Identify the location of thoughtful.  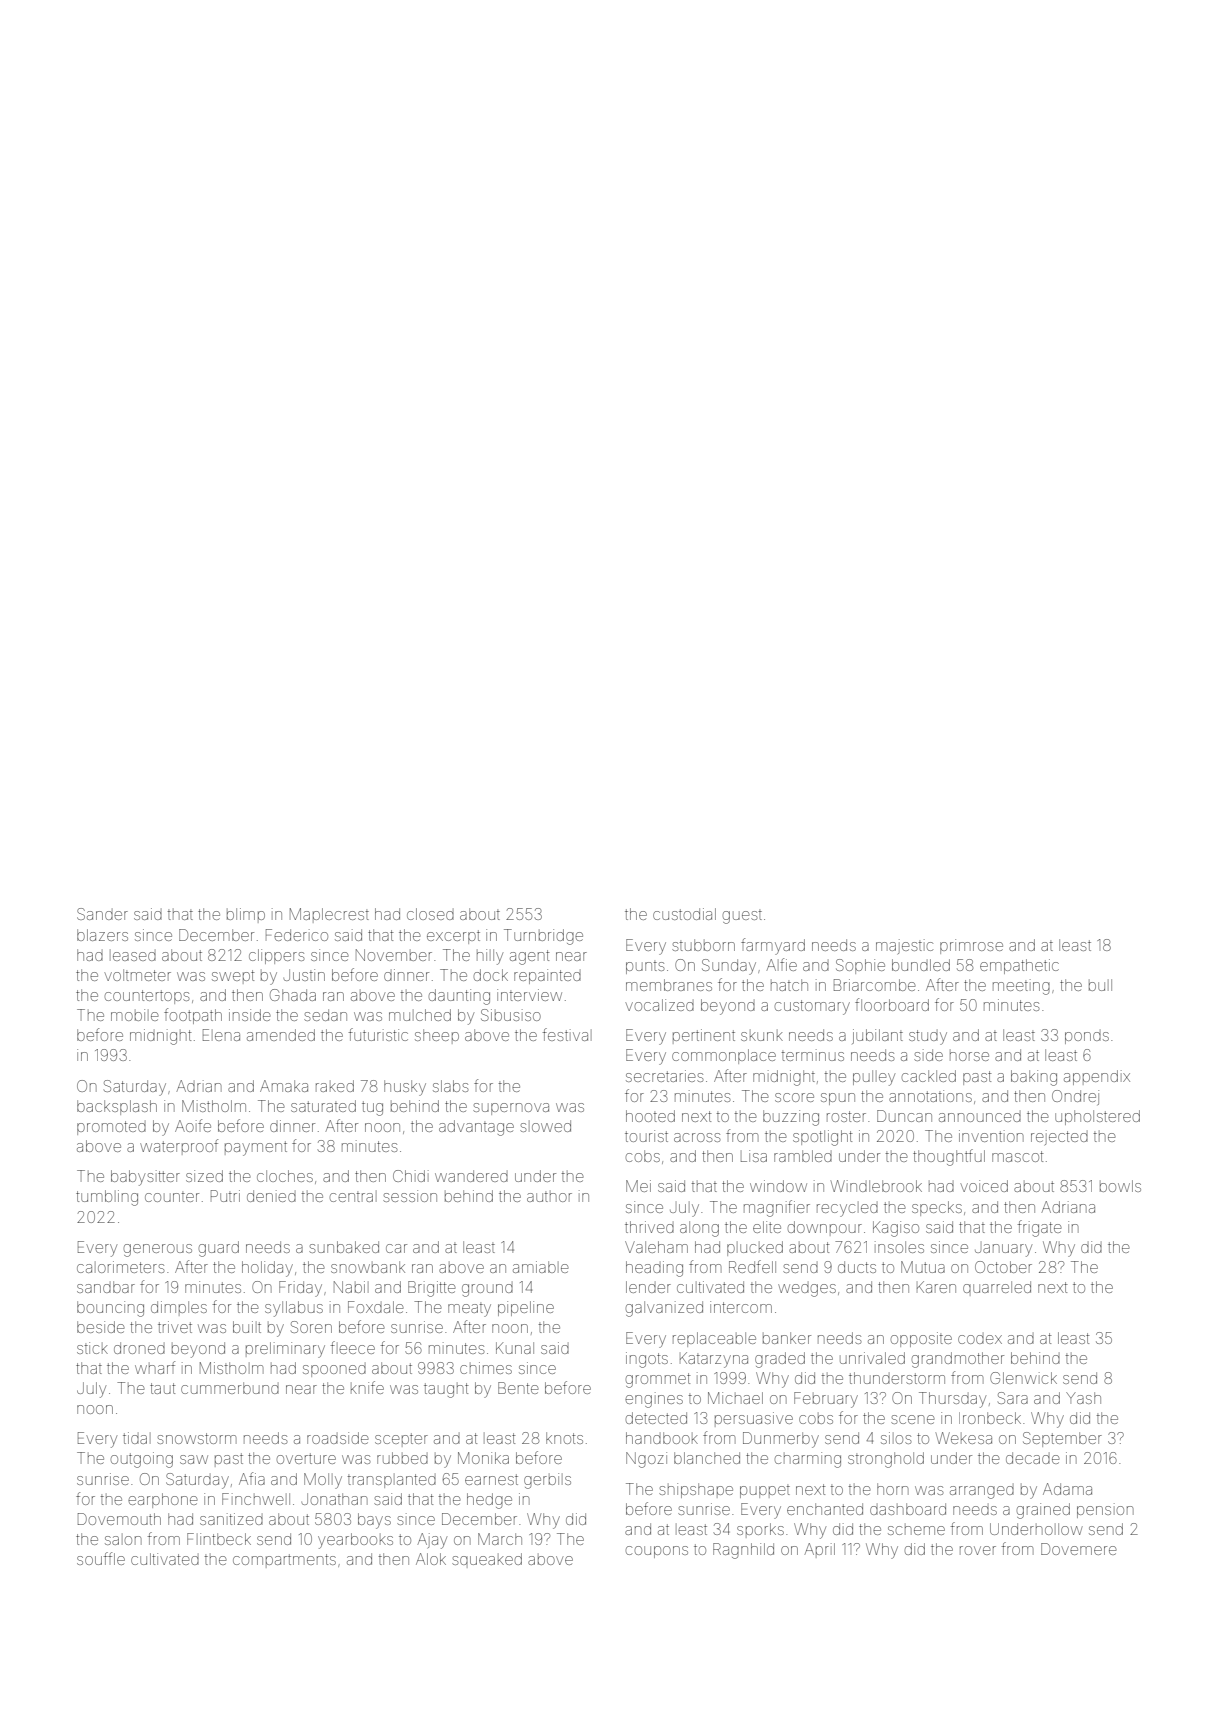
(949, 1157).
